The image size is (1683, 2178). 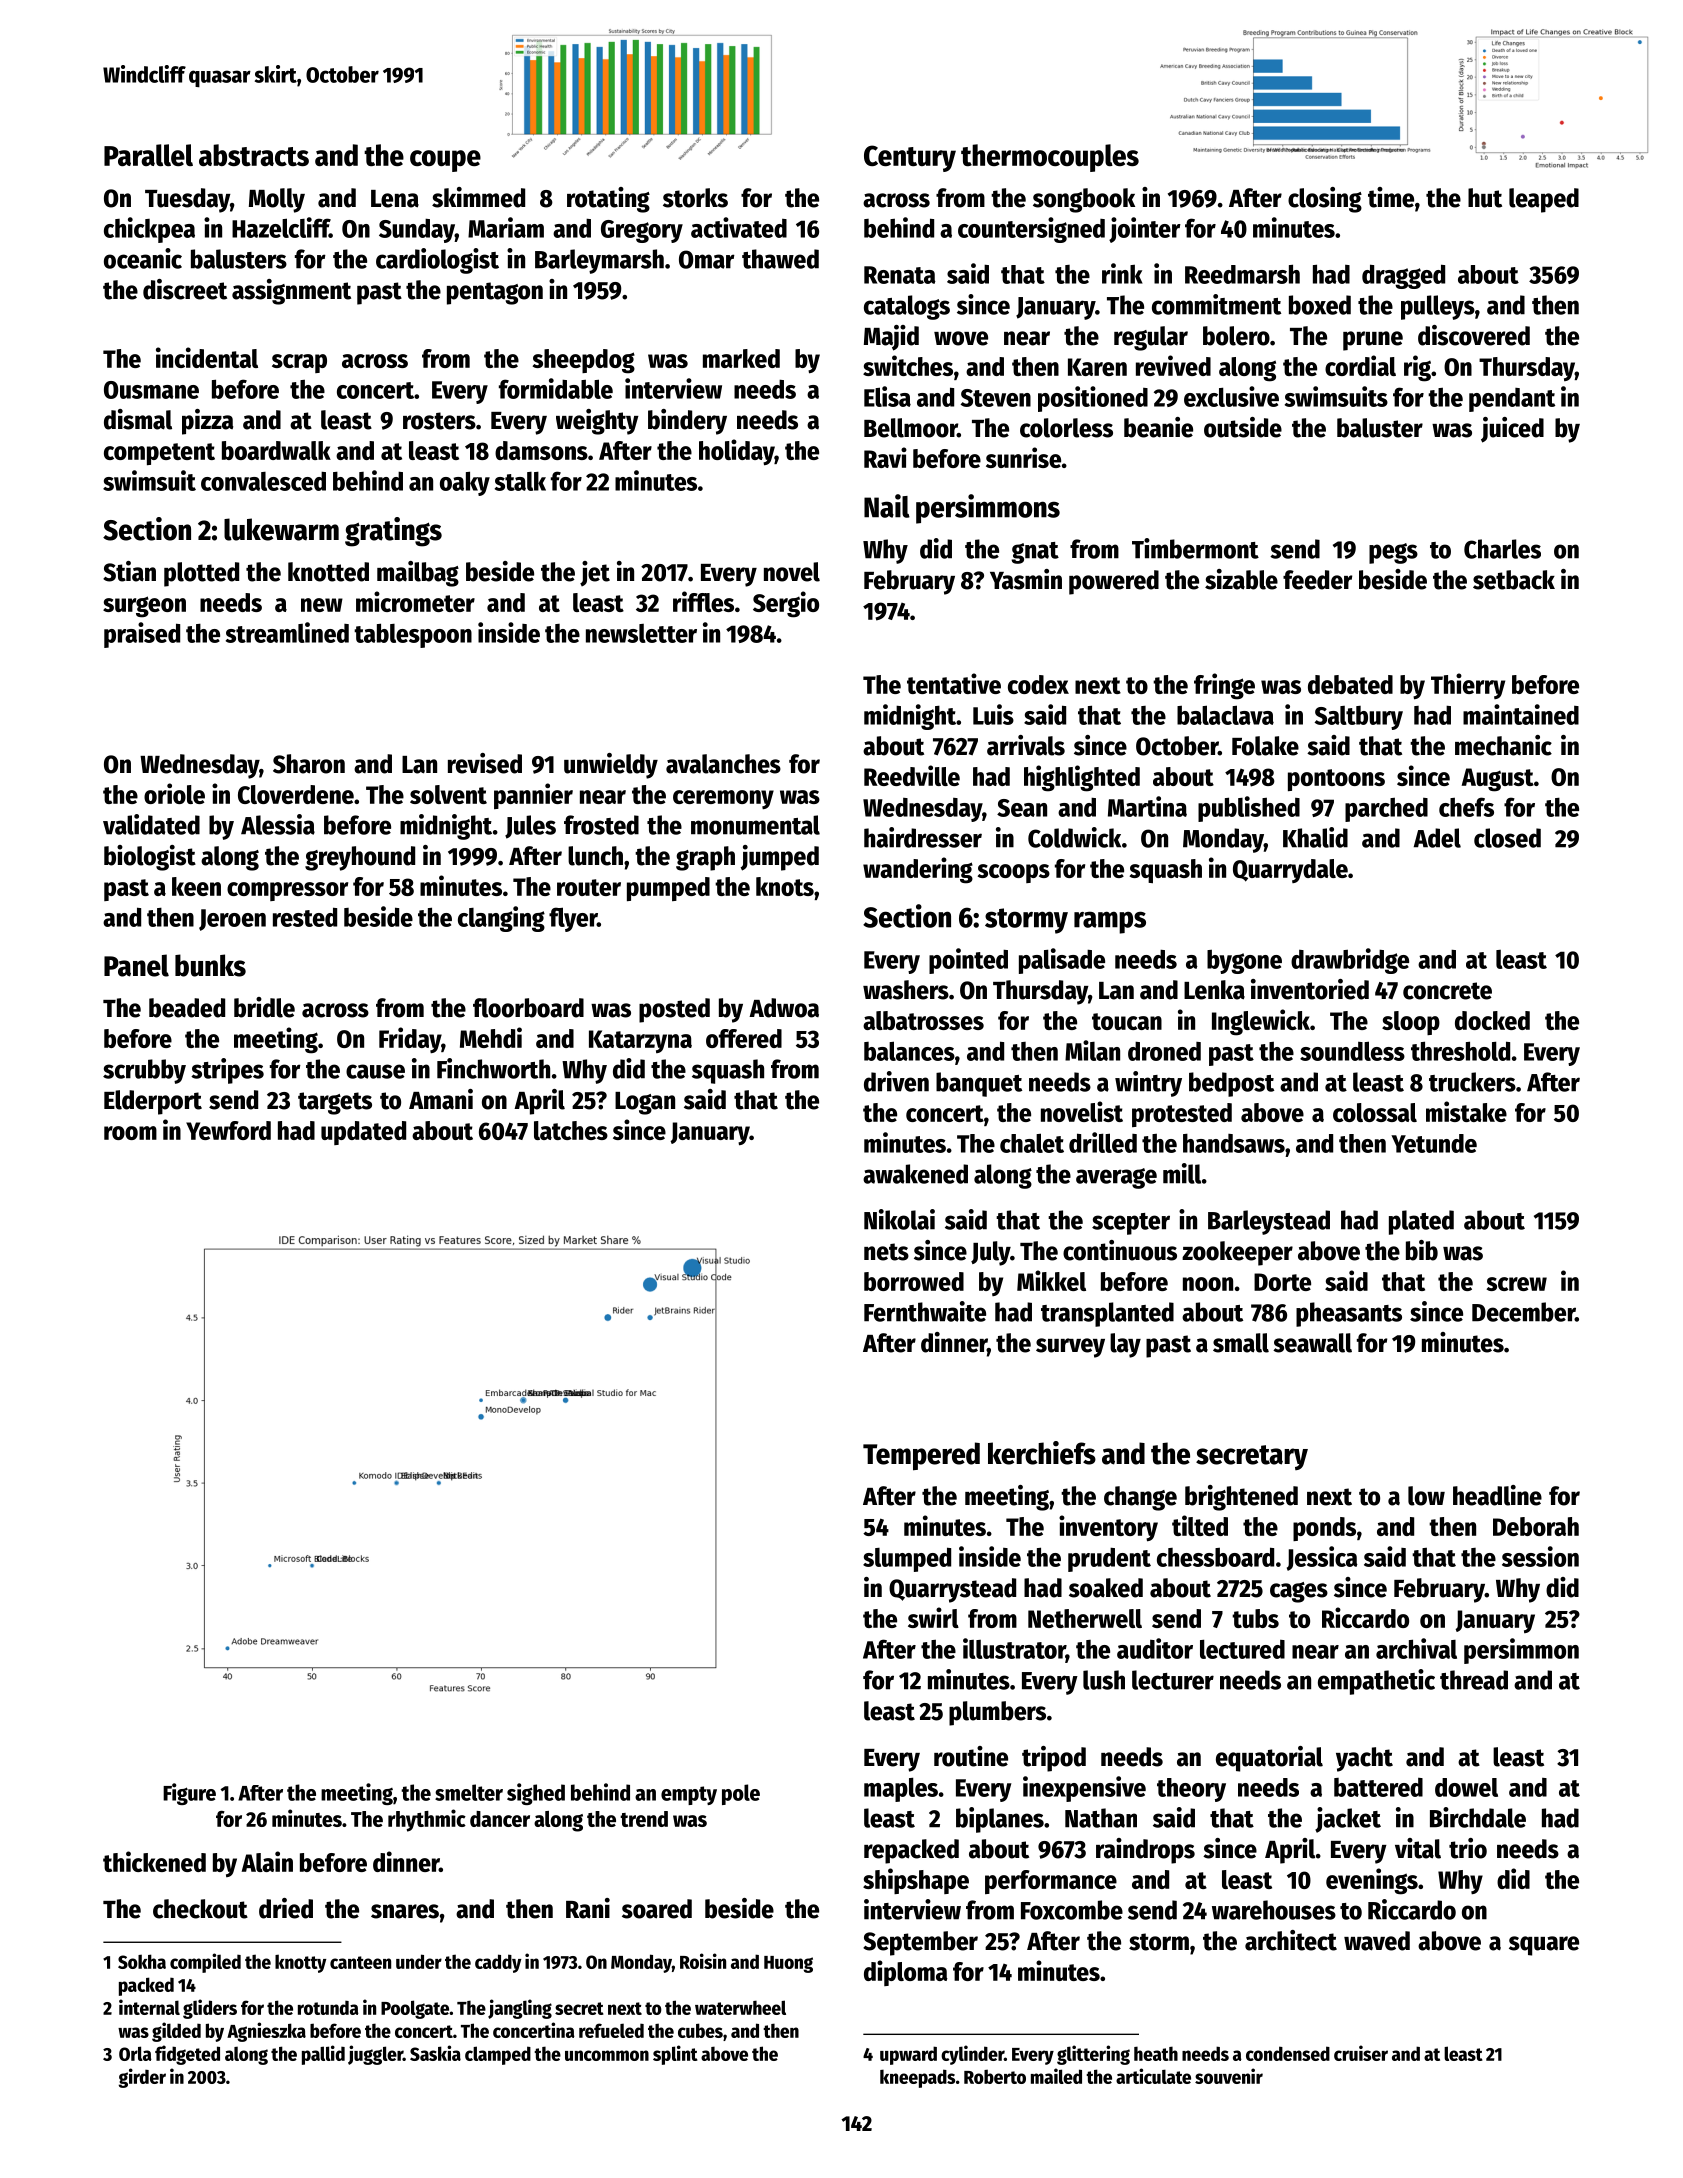 I want to click on knots, so click(x=785, y=886).
